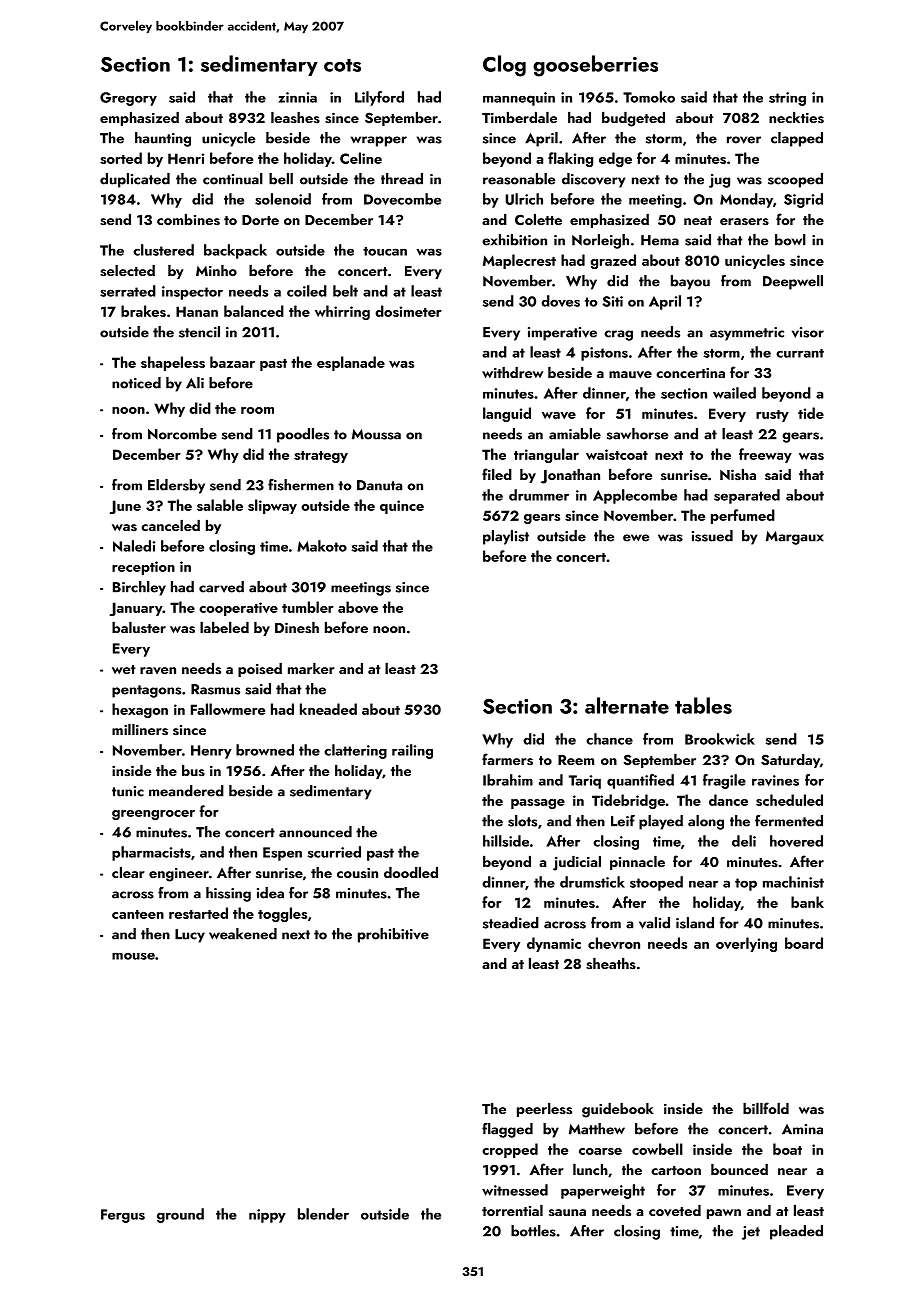 The height and width of the screenshot is (1314, 924). What do you see at coordinates (323, 1214) in the screenshot?
I see `blender` at bounding box center [323, 1214].
